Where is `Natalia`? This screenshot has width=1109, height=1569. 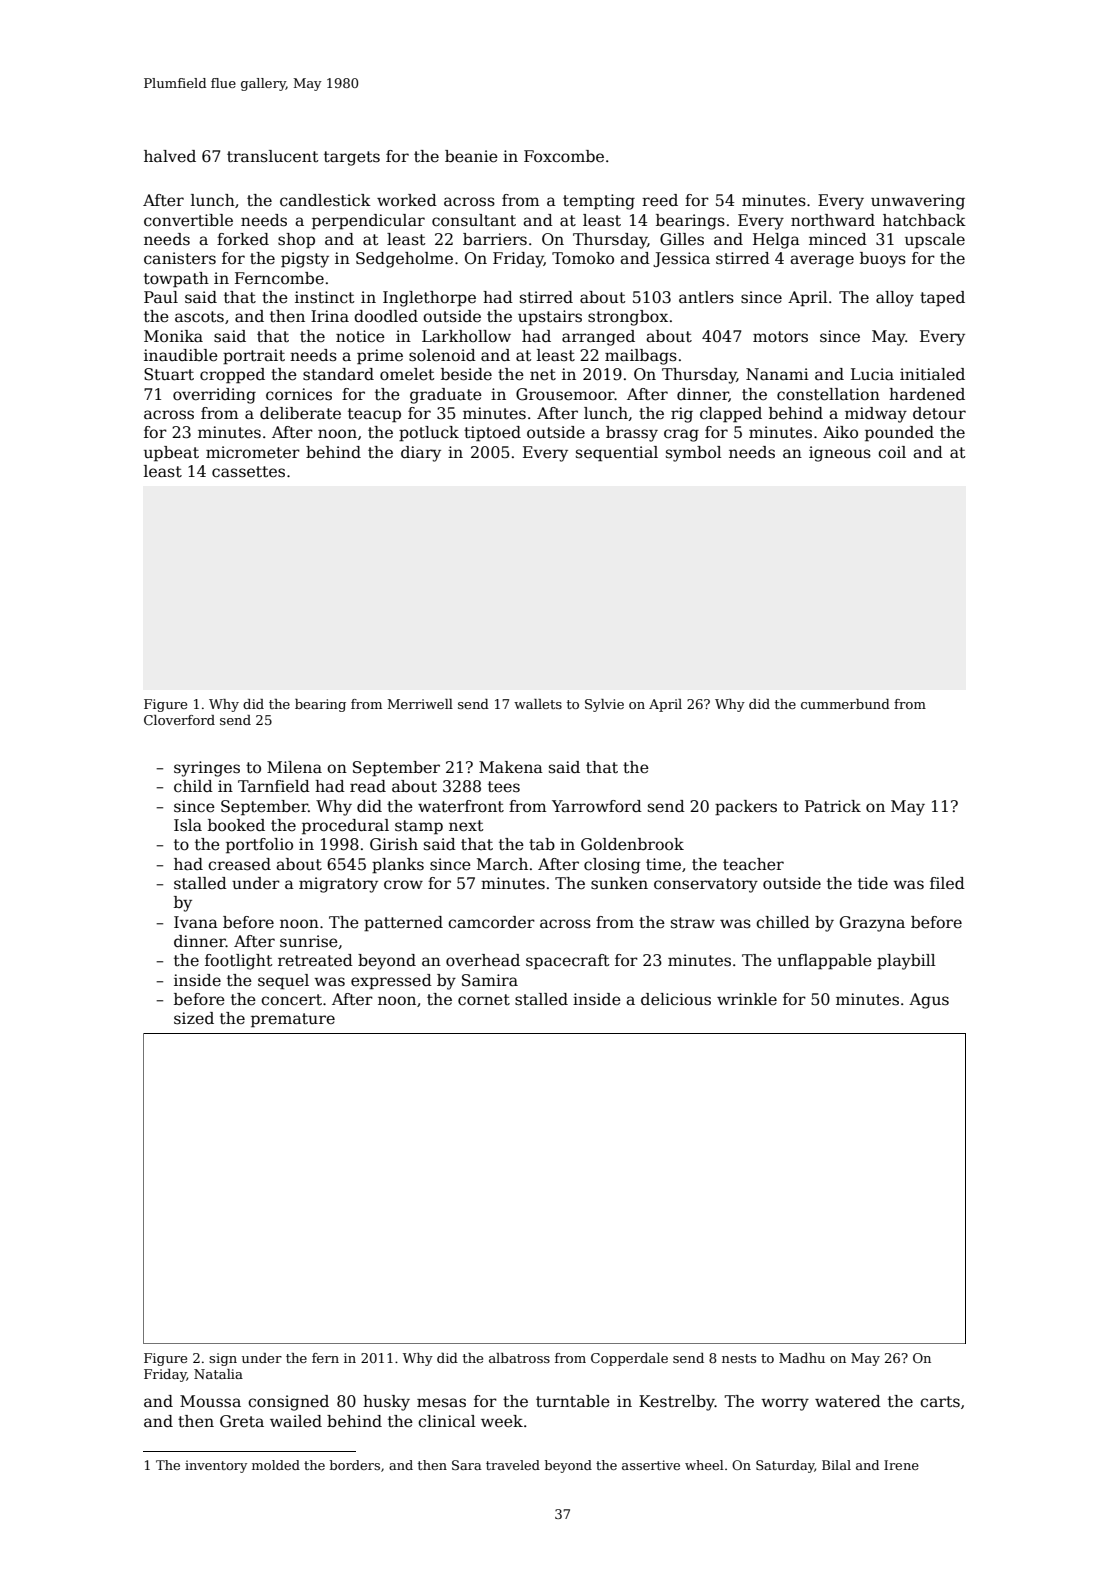
Natalia is located at coordinates (218, 1374).
